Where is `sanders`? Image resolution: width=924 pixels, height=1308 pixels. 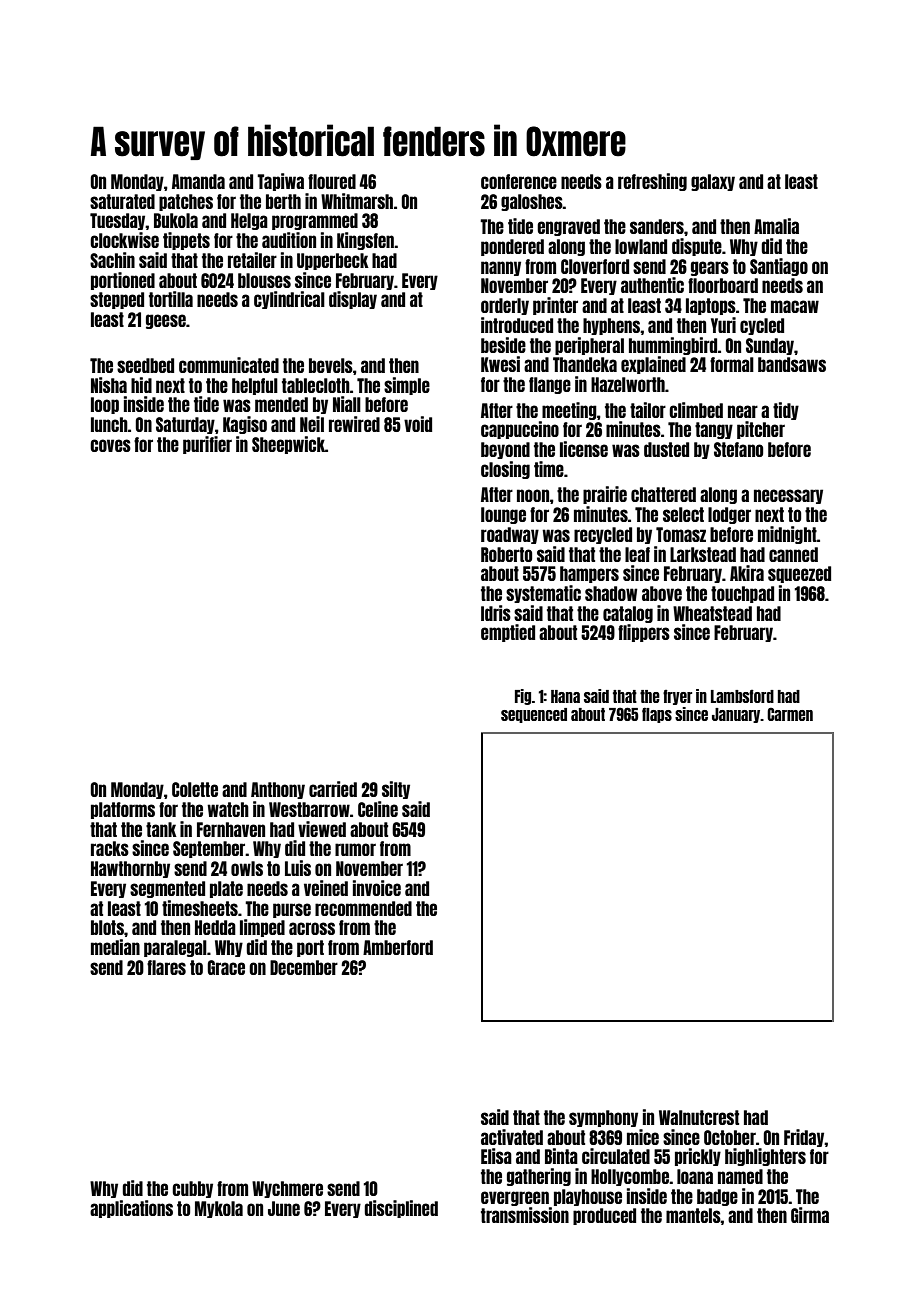 sanders is located at coordinates (657, 226).
